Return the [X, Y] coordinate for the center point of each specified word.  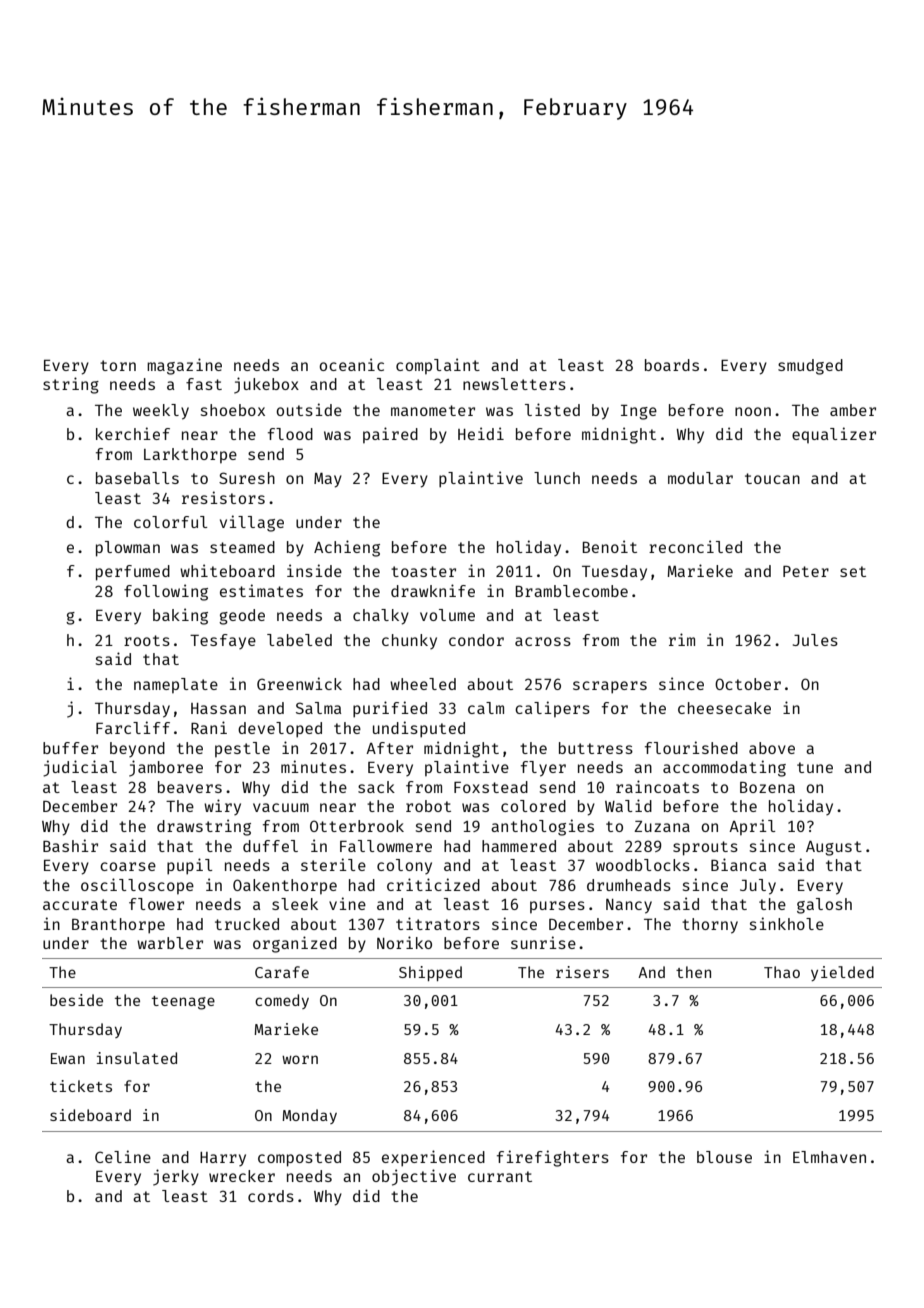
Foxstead [491, 787]
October [748, 684]
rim [682, 639]
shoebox [233, 410]
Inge [639, 412]
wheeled [423, 684]
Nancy [629, 906]
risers [582, 972]
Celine [123, 1156]
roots [147, 640]
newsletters [514, 384]
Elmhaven [829, 1157]
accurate [80, 904]
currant [500, 1176]
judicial [80, 768]
